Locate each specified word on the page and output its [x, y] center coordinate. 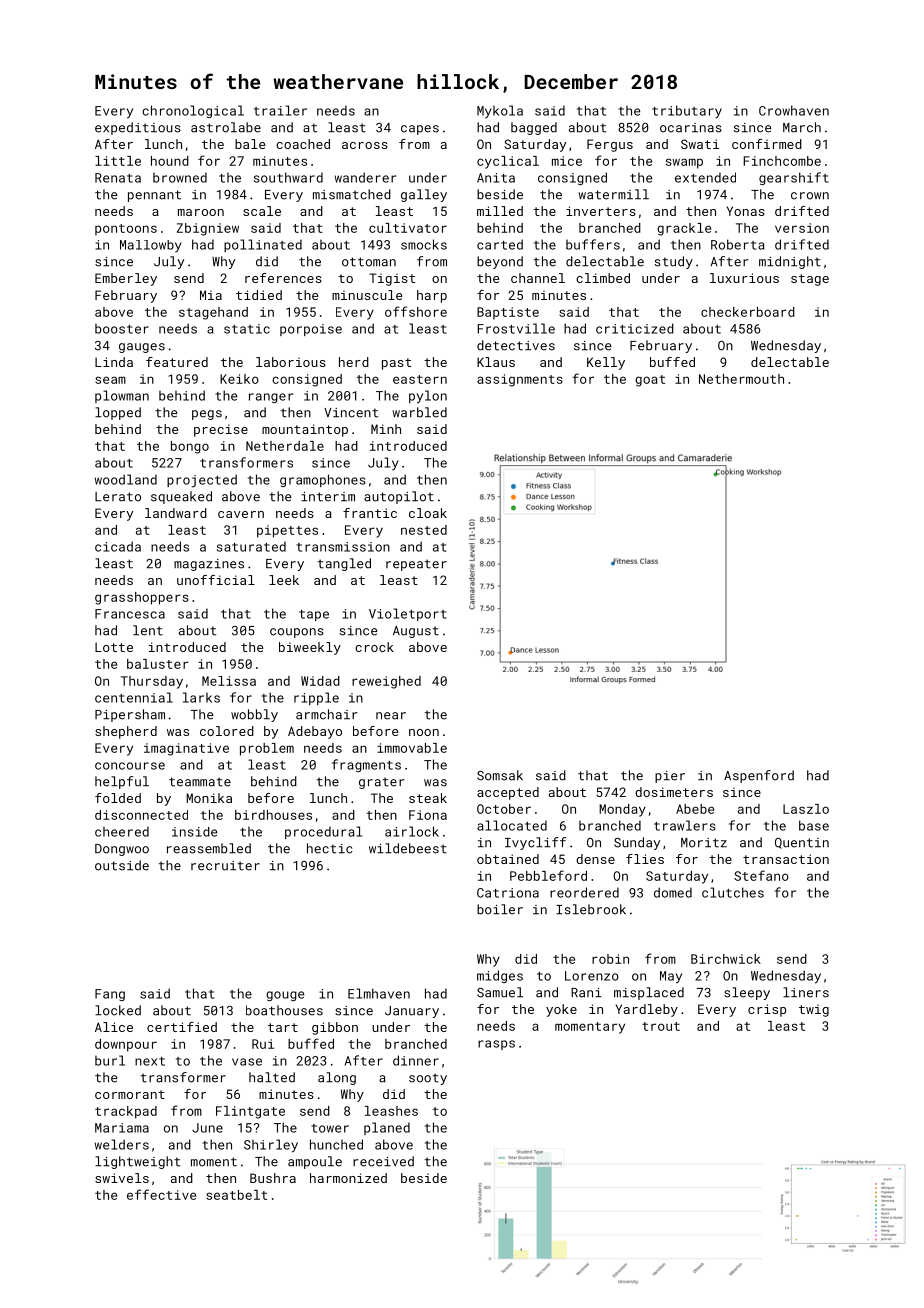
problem [267, 749]
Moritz [704, 843]
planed [387, 1128]
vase [247, 1062]
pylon [428, 397]
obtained [508, 859]
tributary [687, 111]
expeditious [138, 128]
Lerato [118, 497]
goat [650, 381]
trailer [280, 110]
